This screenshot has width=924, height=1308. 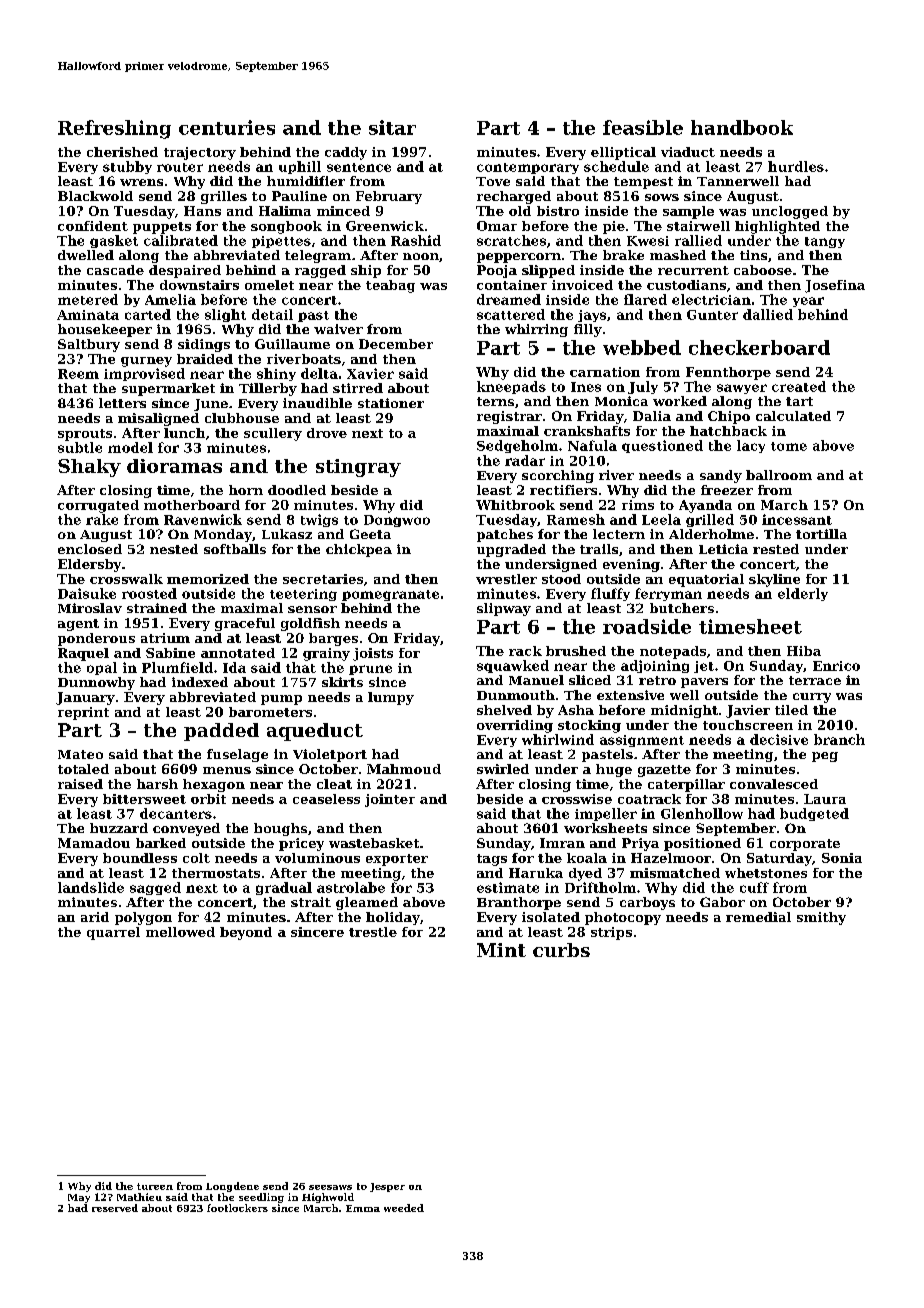 I want to click on Xavier, so click(x=370, y=373).
